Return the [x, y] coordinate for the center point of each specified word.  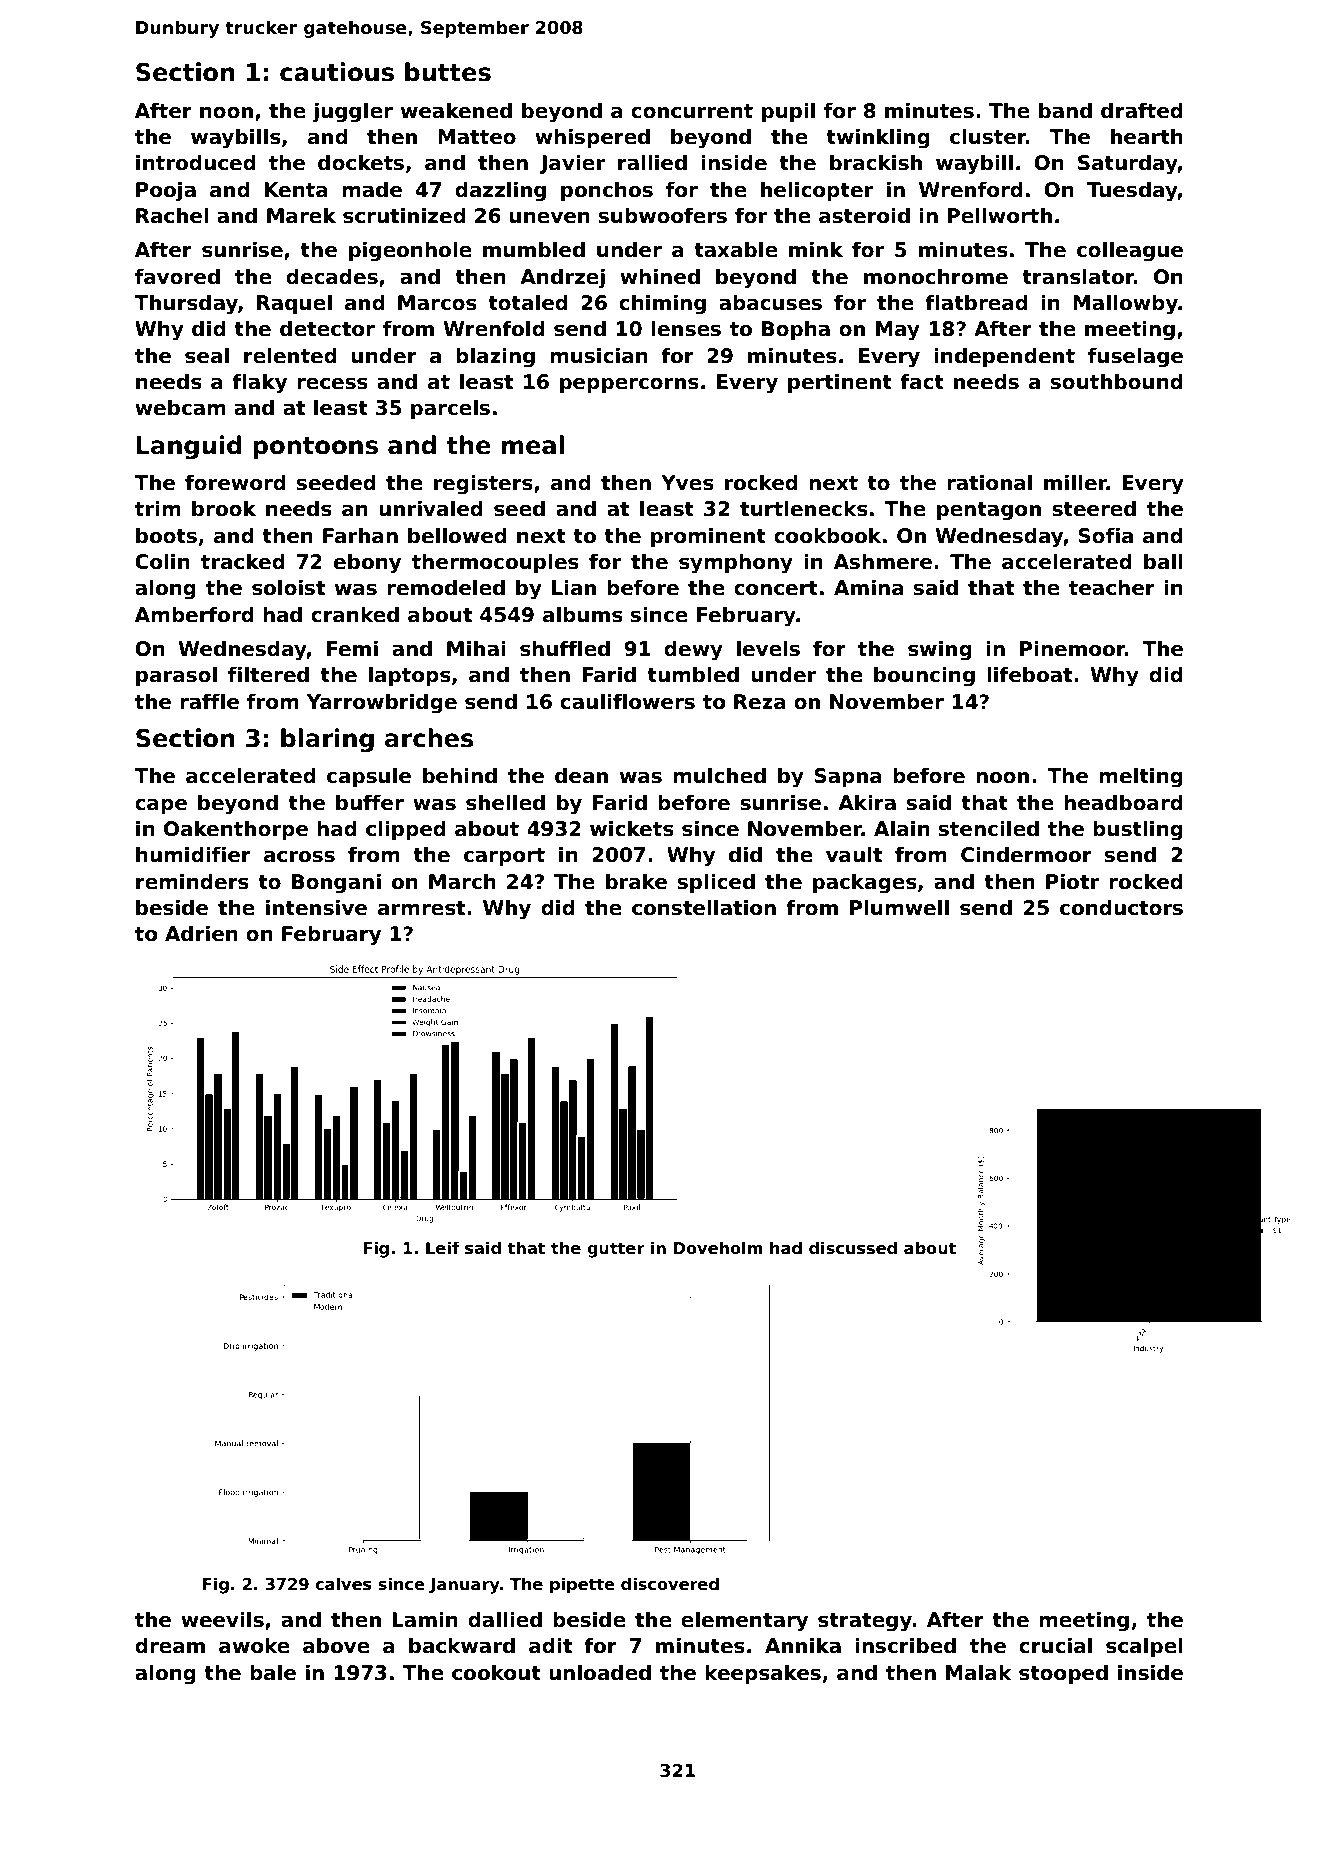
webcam [180, 407]
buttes [448, 72]
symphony [736, 563]
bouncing [924, 676]
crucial [1055, 1645]
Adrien [201, 933]
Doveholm [718, 1248]
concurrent [692, 111]
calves [343, 1584]
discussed [853, 1248]
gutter [616, 1250]
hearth [1147, 136]
